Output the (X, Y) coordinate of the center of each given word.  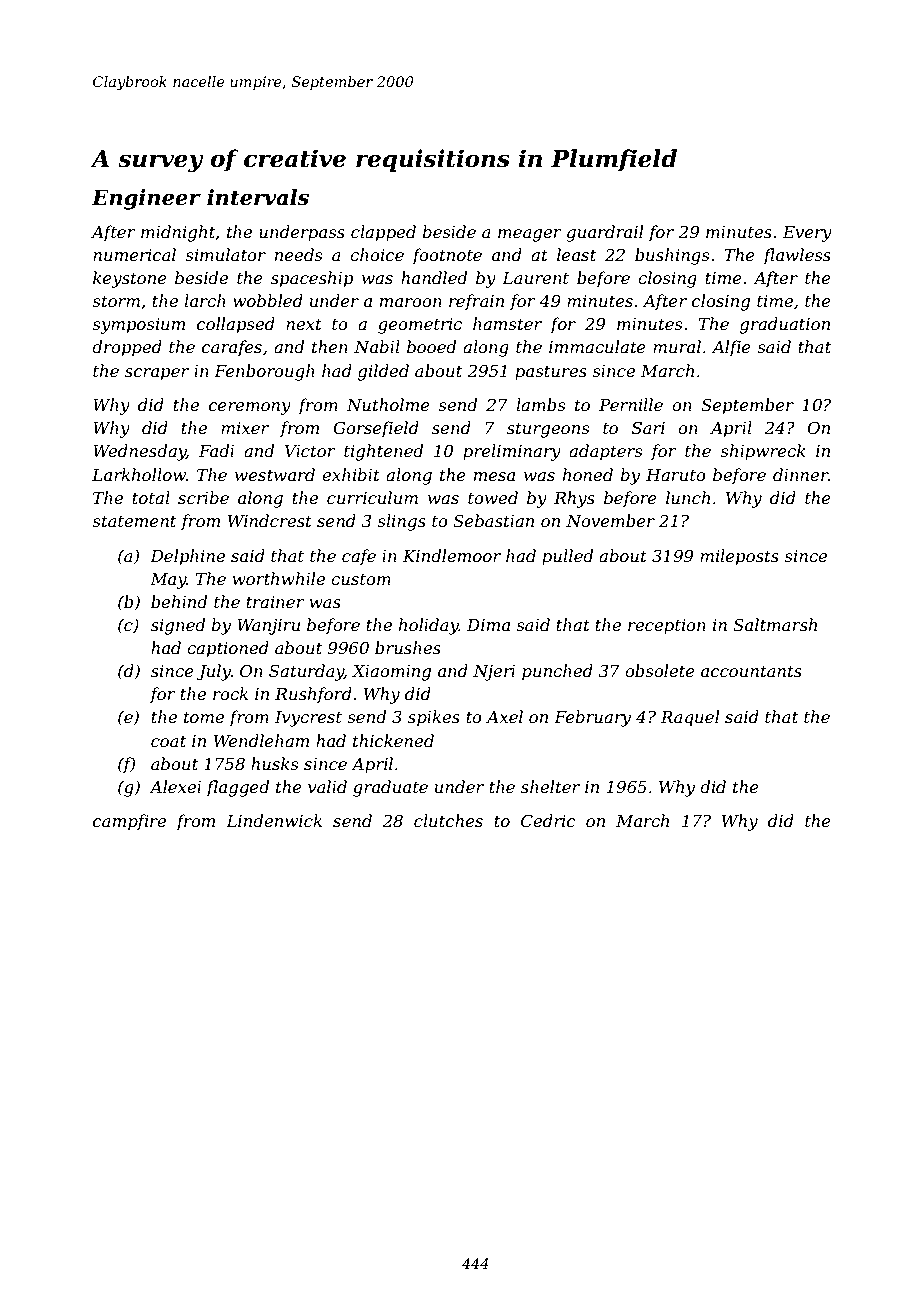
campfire (129, 822)
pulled (567, 557)
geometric (420, 326)
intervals (258, 197)
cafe (359, 557)
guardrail (604, 233)
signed (178, 626)
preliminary (512, 452)
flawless (797, 256)
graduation (785, 325)
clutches (448, 820)
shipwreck (763, 452)
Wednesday (139, 452)
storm (116, 301)
